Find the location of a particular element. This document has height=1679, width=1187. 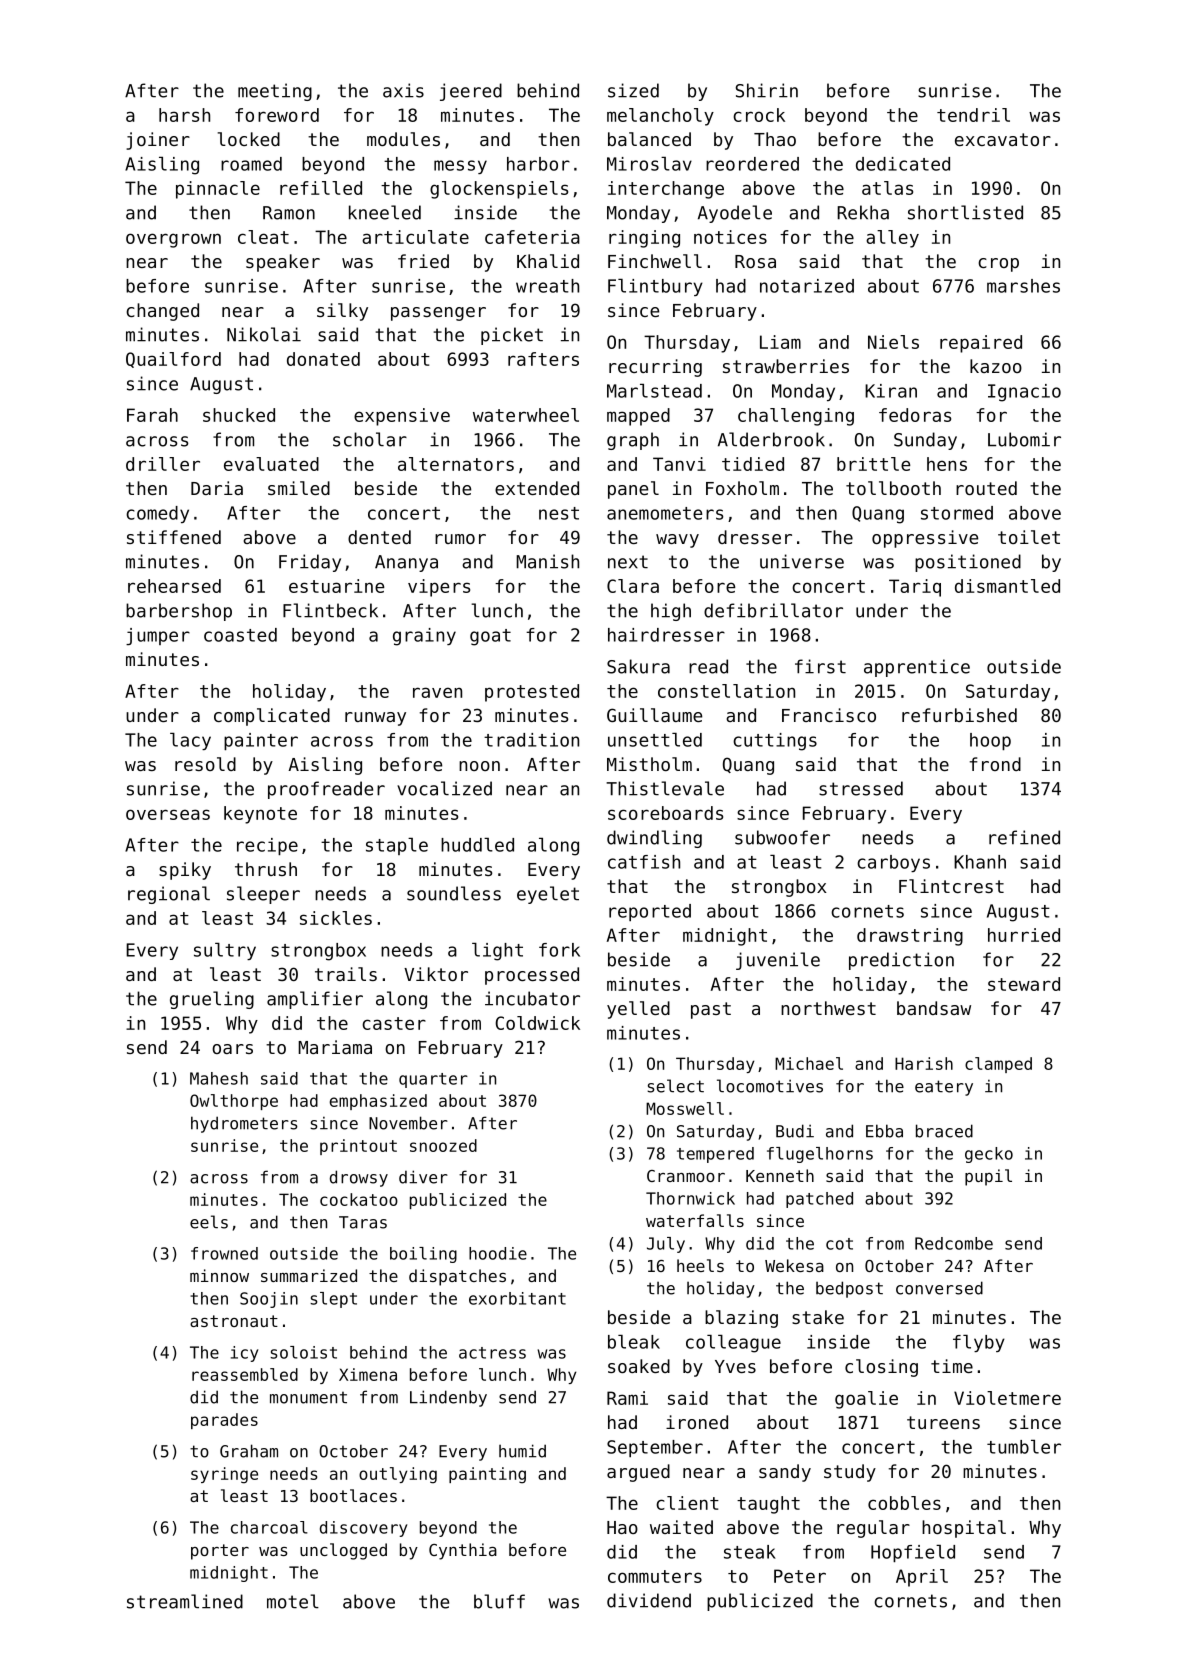

meeting is located at coordinates (275, 92).
